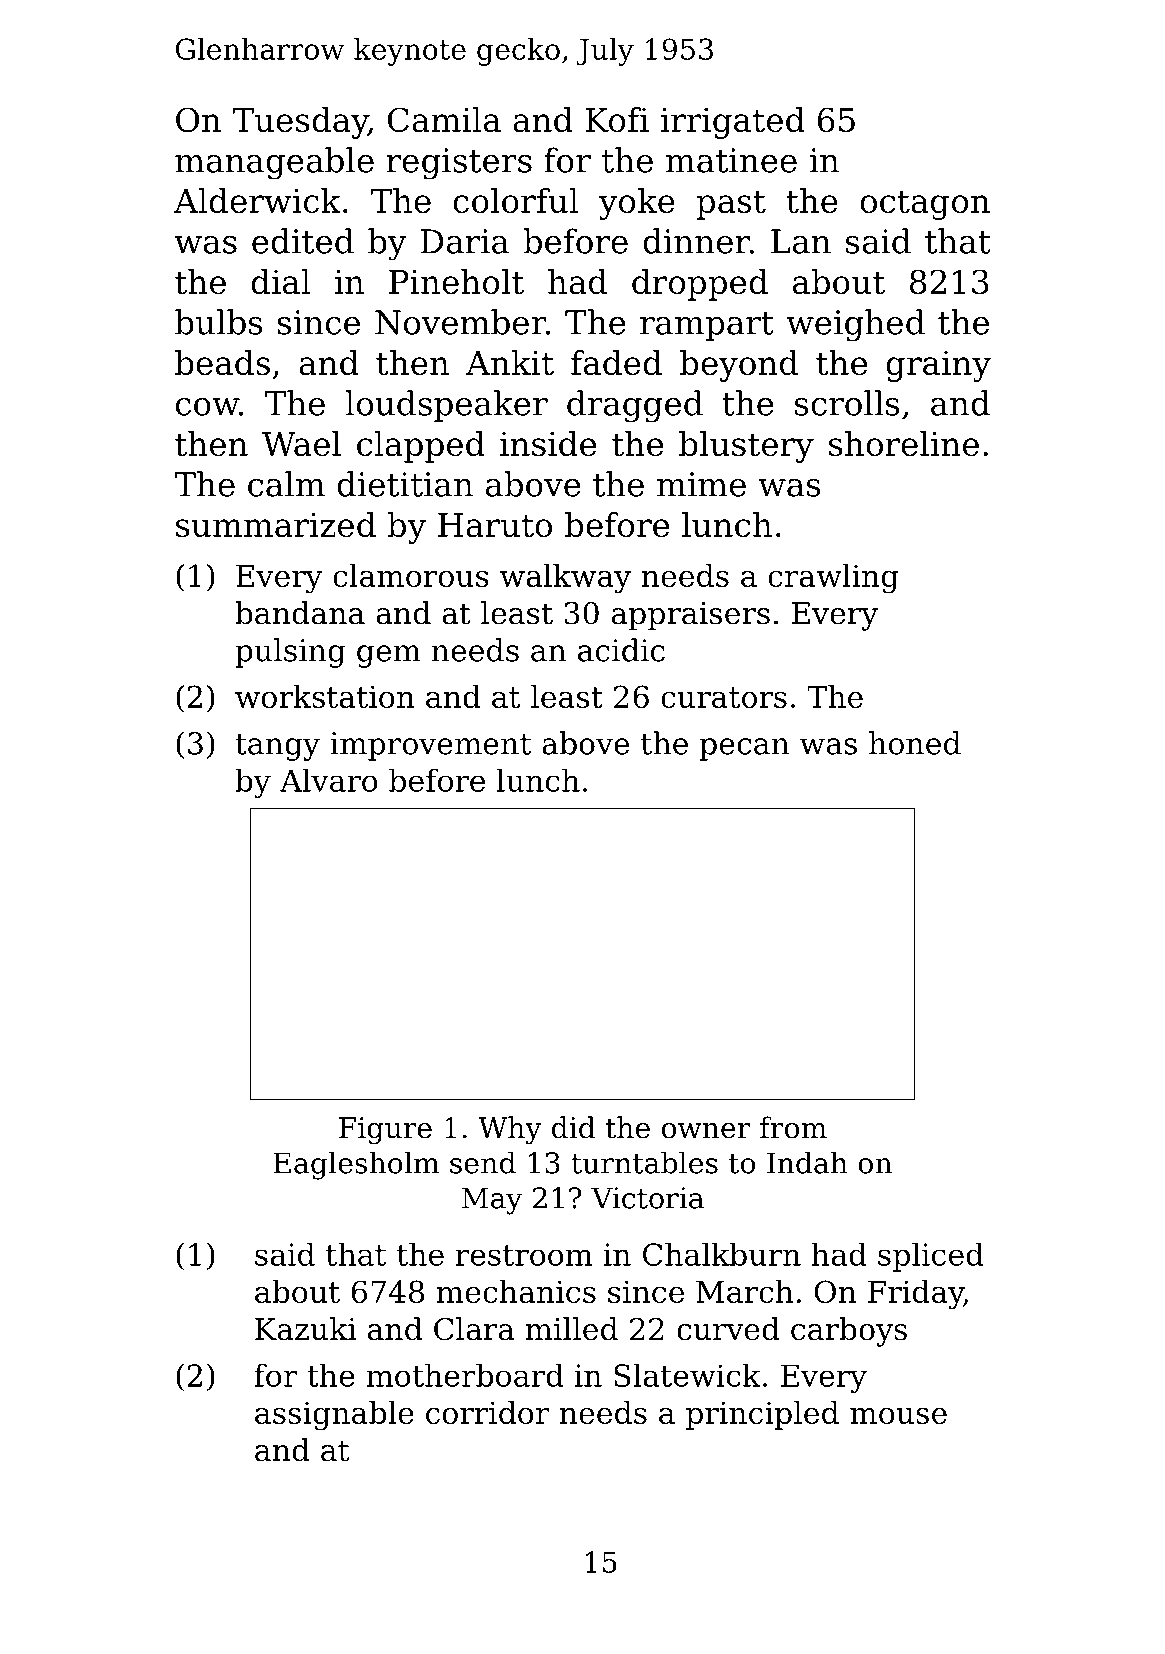 The image size is (1165, 1654). Describe the element at coordinates (446, 406) in the image. I see `loudspeaker` at that location.
